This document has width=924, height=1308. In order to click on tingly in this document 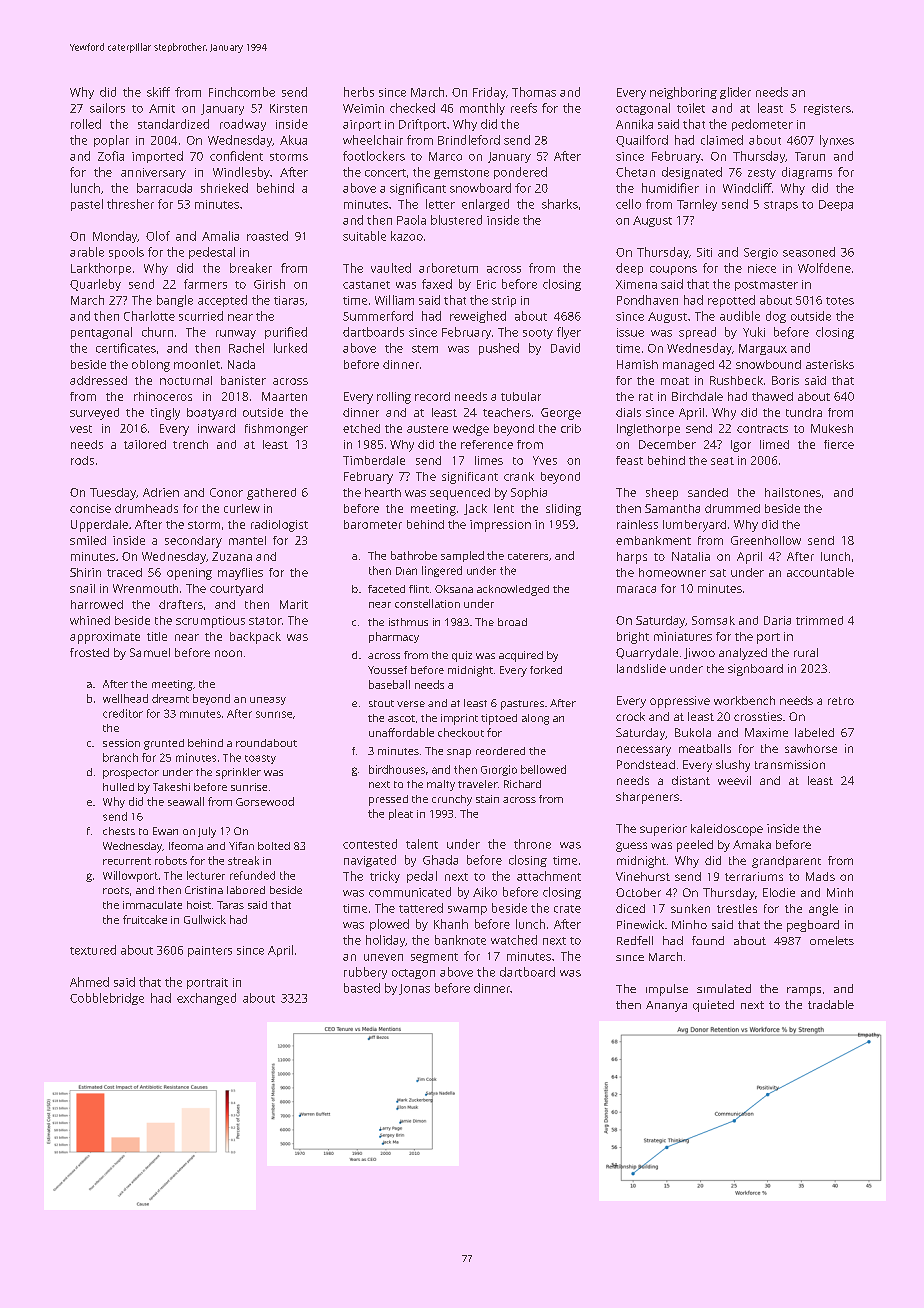, I will do `click(165, 414)`.
